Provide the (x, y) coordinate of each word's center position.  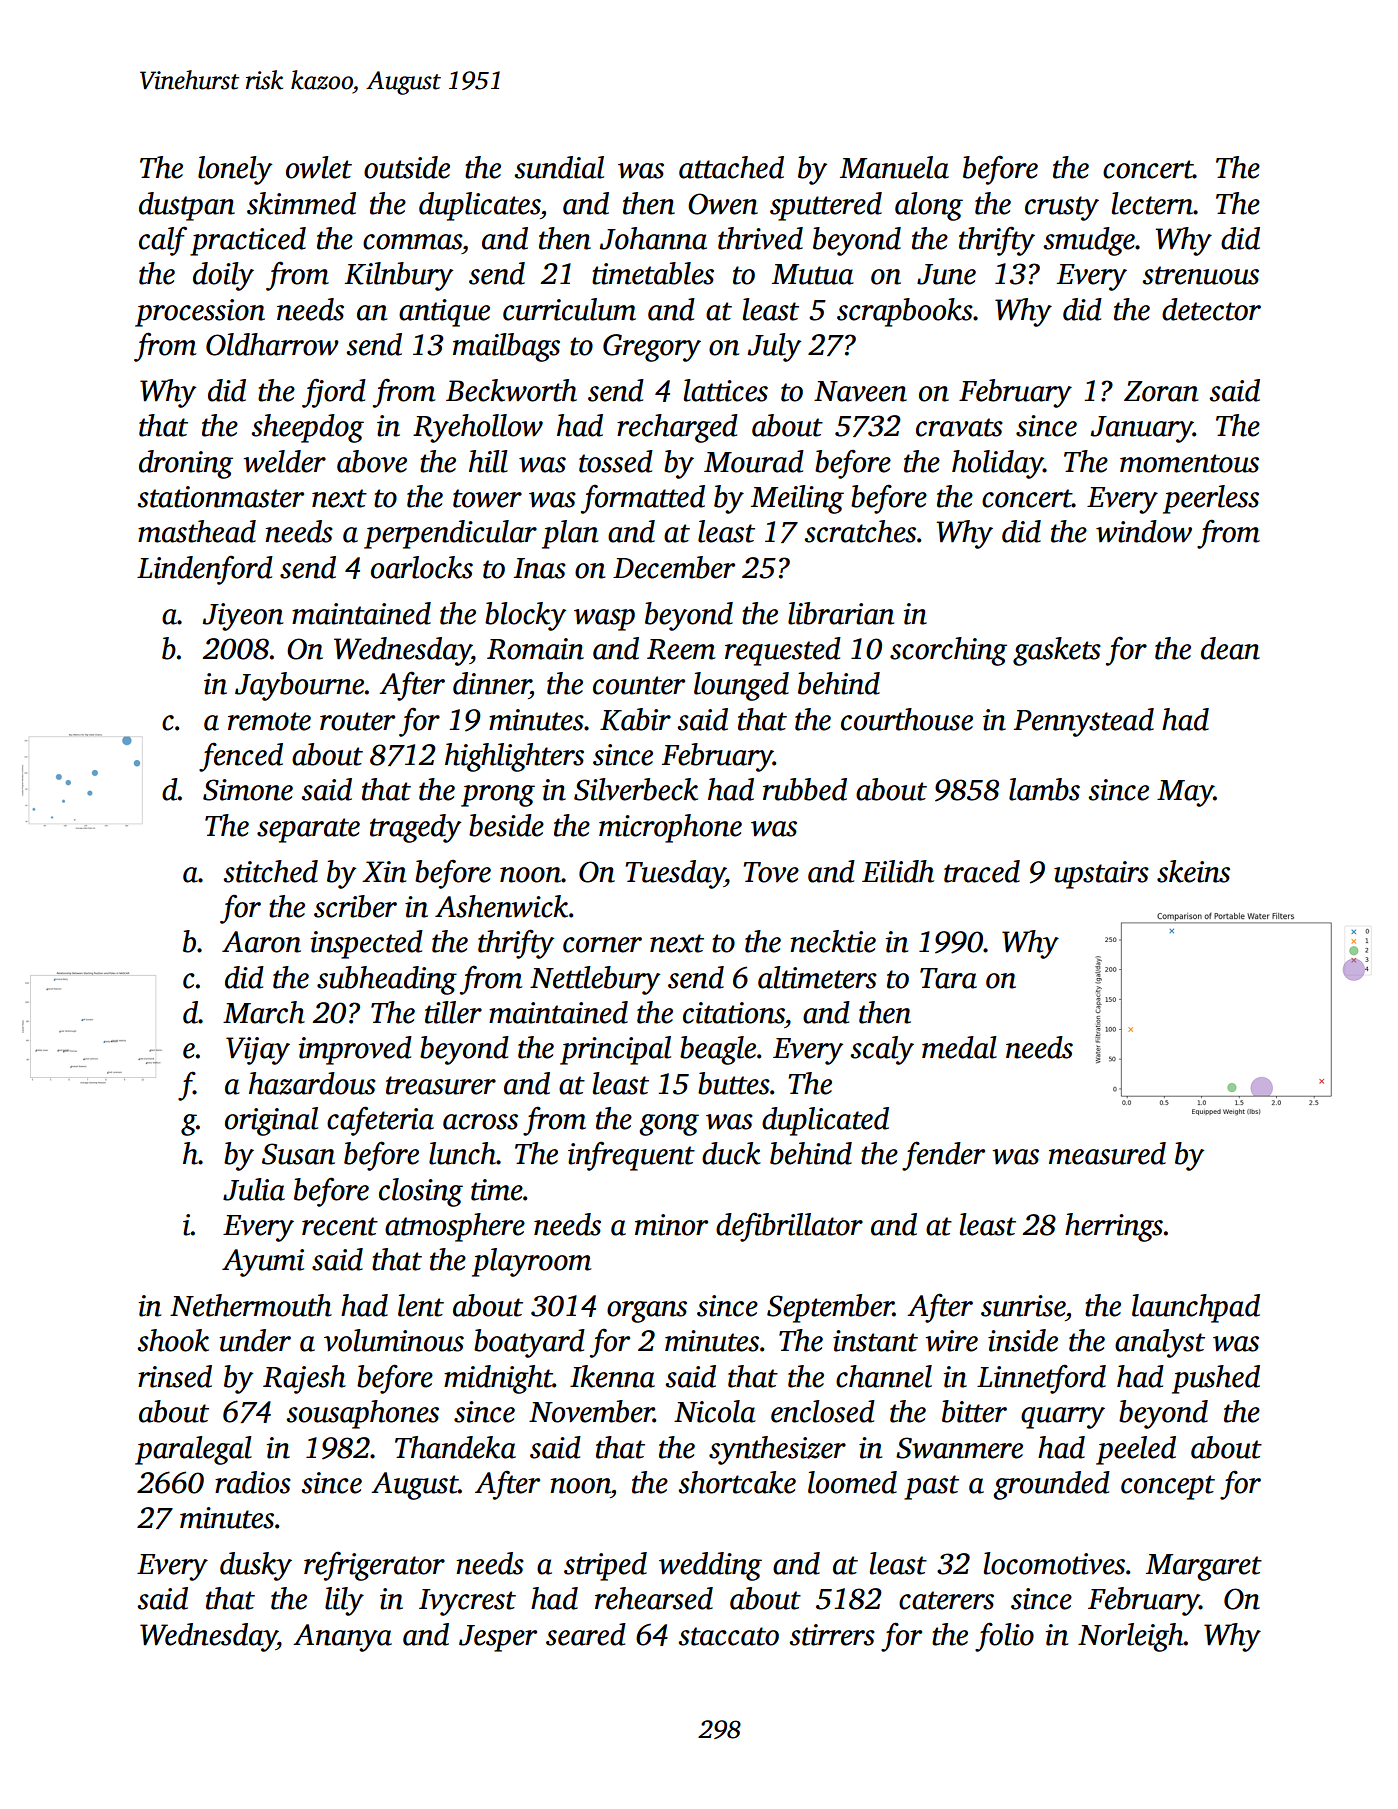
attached (731, 167)
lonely (235, 170)
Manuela (894, 167)
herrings (1114, 1227)
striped (605, 1566)
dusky (256, 1566)
